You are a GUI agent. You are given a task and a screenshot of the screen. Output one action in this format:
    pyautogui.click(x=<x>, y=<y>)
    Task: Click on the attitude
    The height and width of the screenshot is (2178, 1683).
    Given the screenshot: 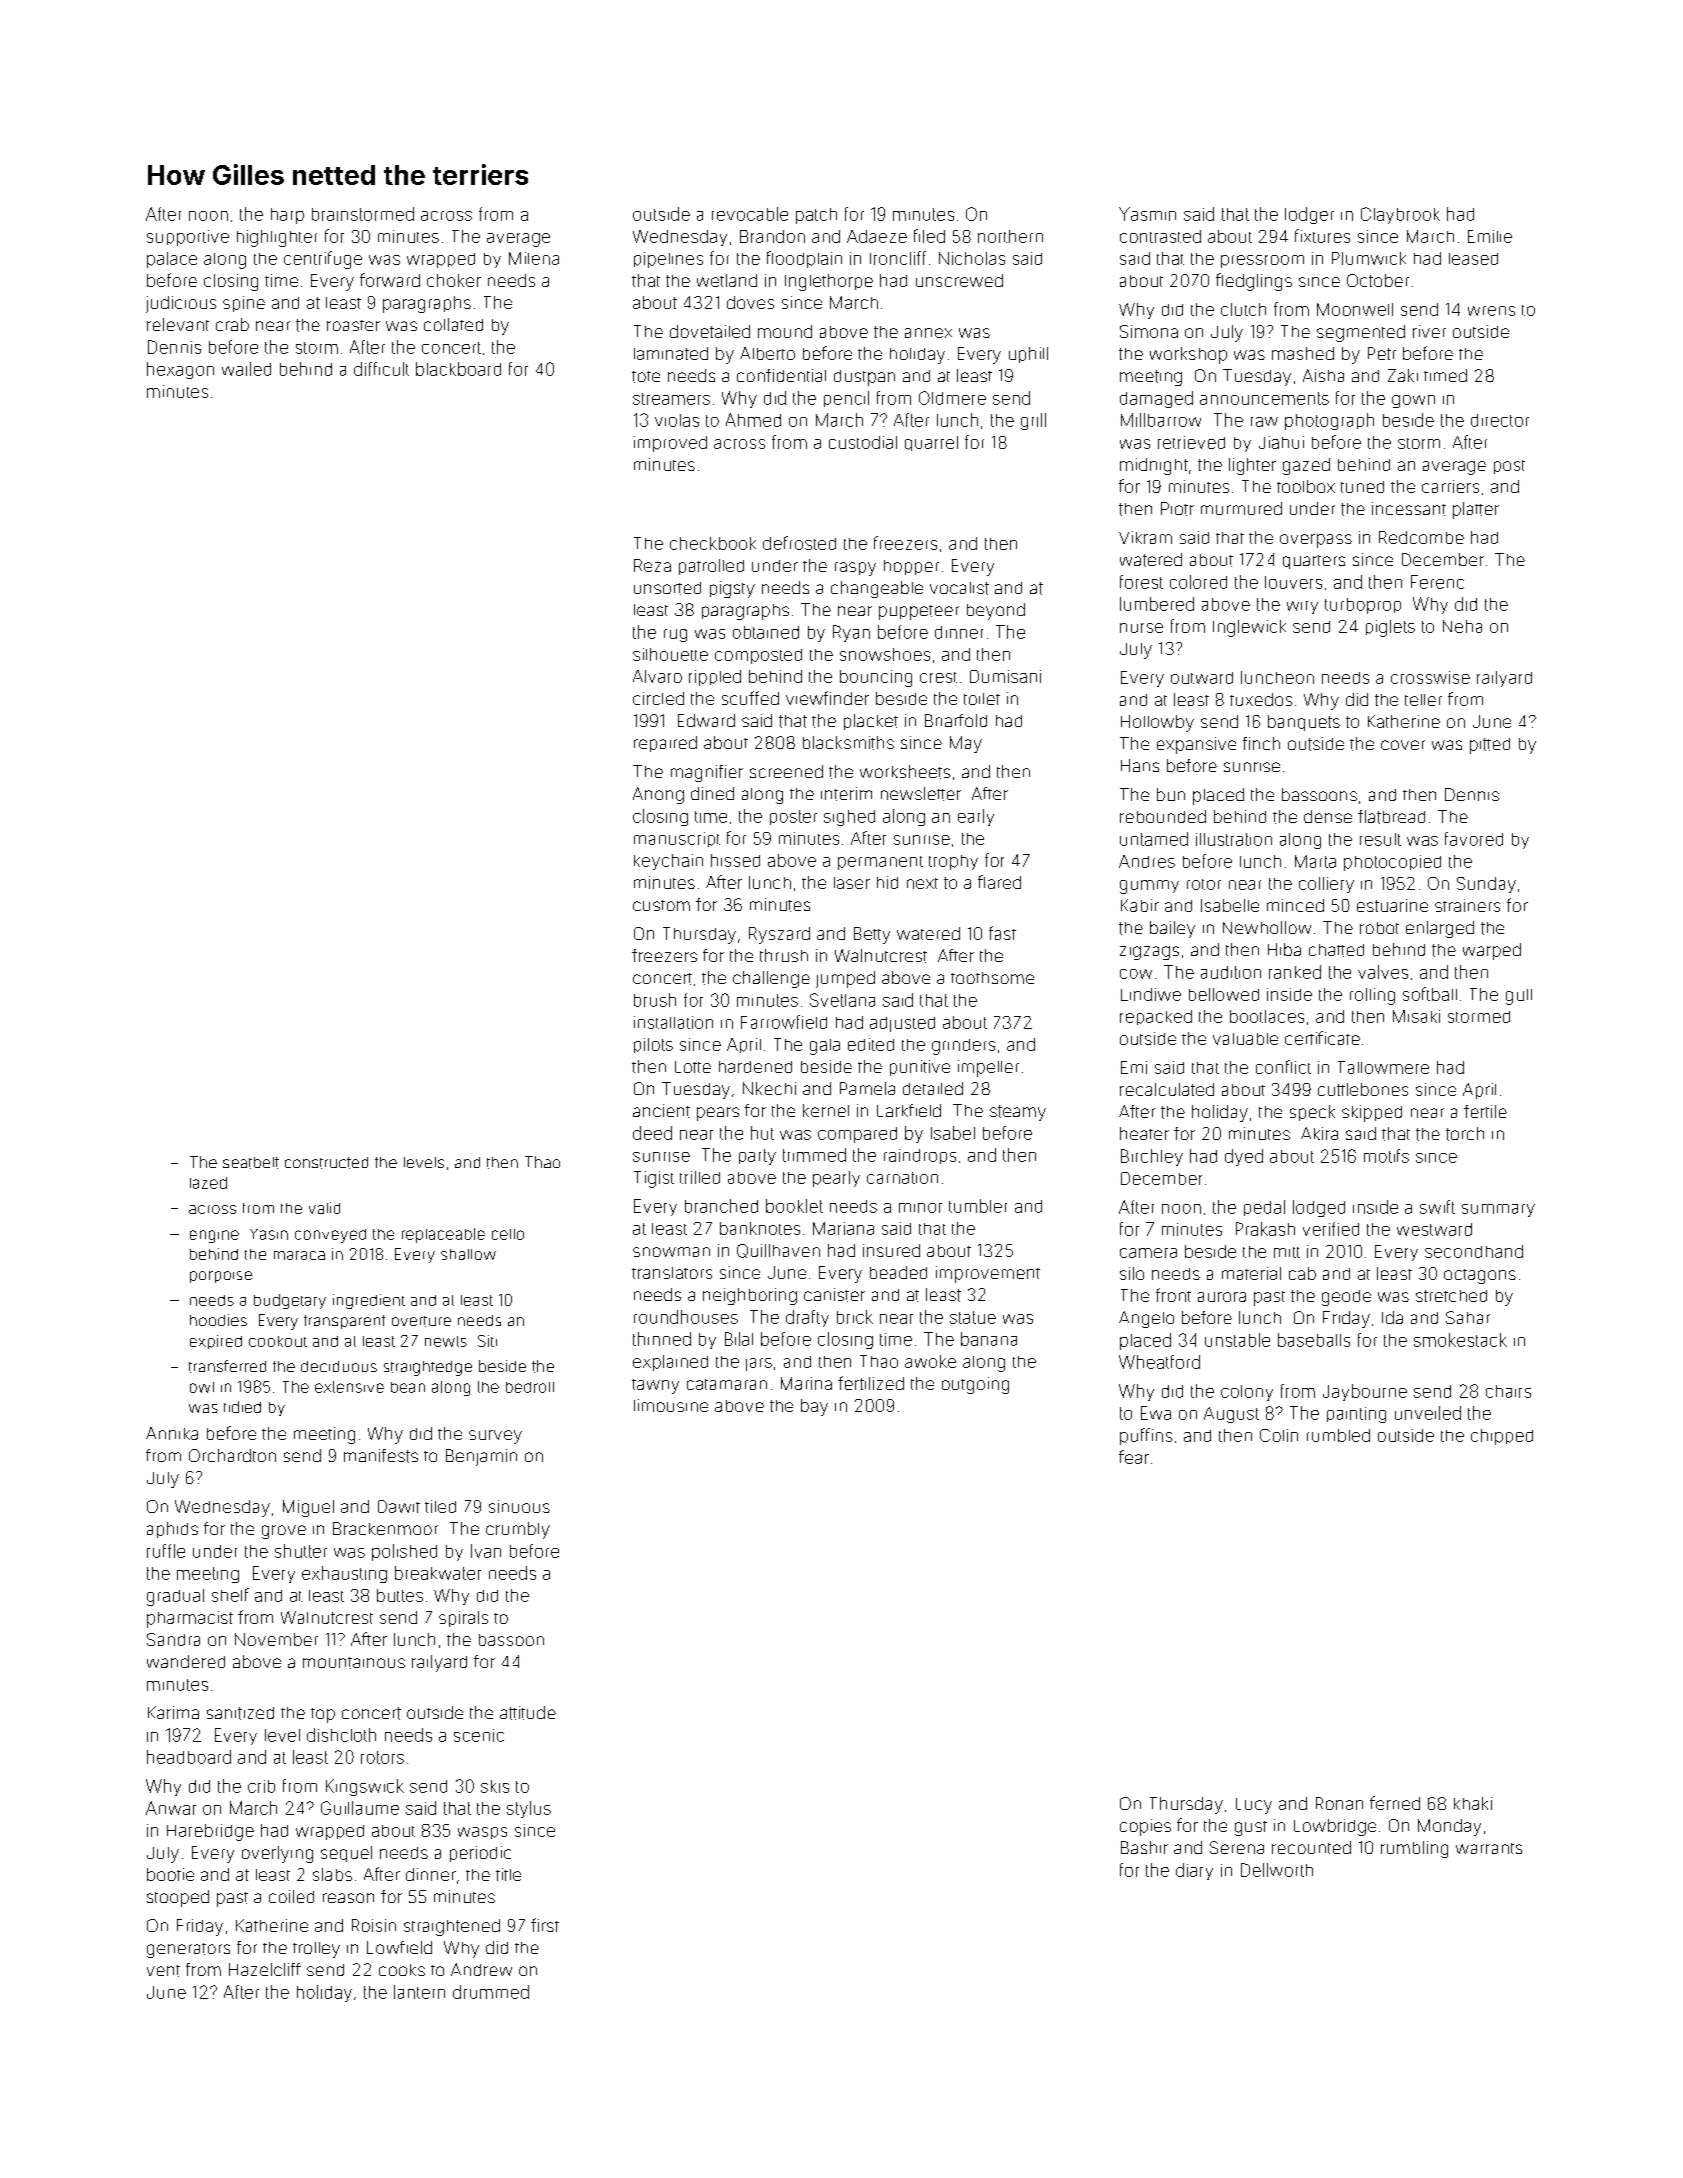 What is the action you would take?
    pyautogui.click(x=528, y=1713)
